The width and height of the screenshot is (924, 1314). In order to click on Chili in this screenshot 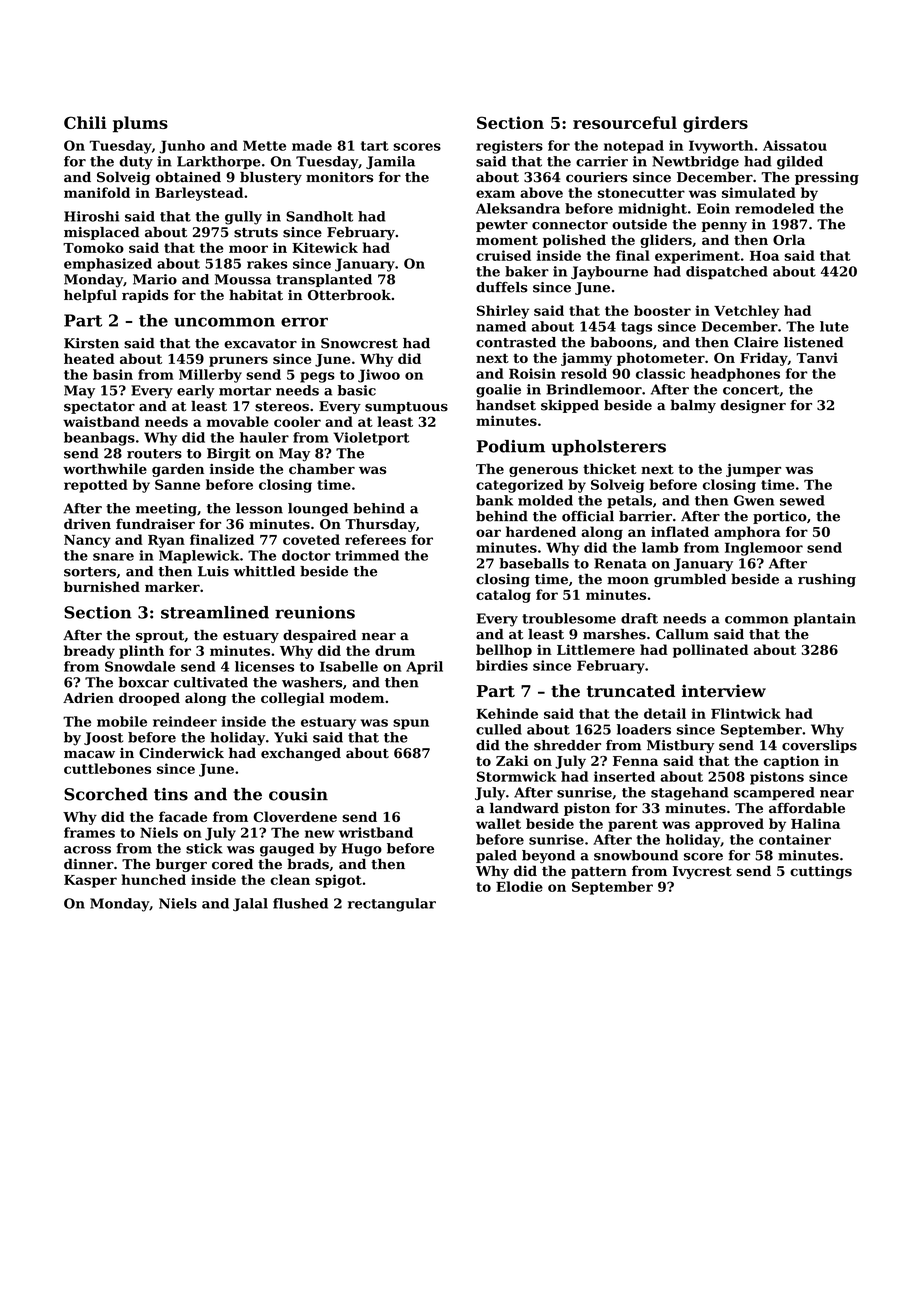, I will do `click(85, 122)`.
